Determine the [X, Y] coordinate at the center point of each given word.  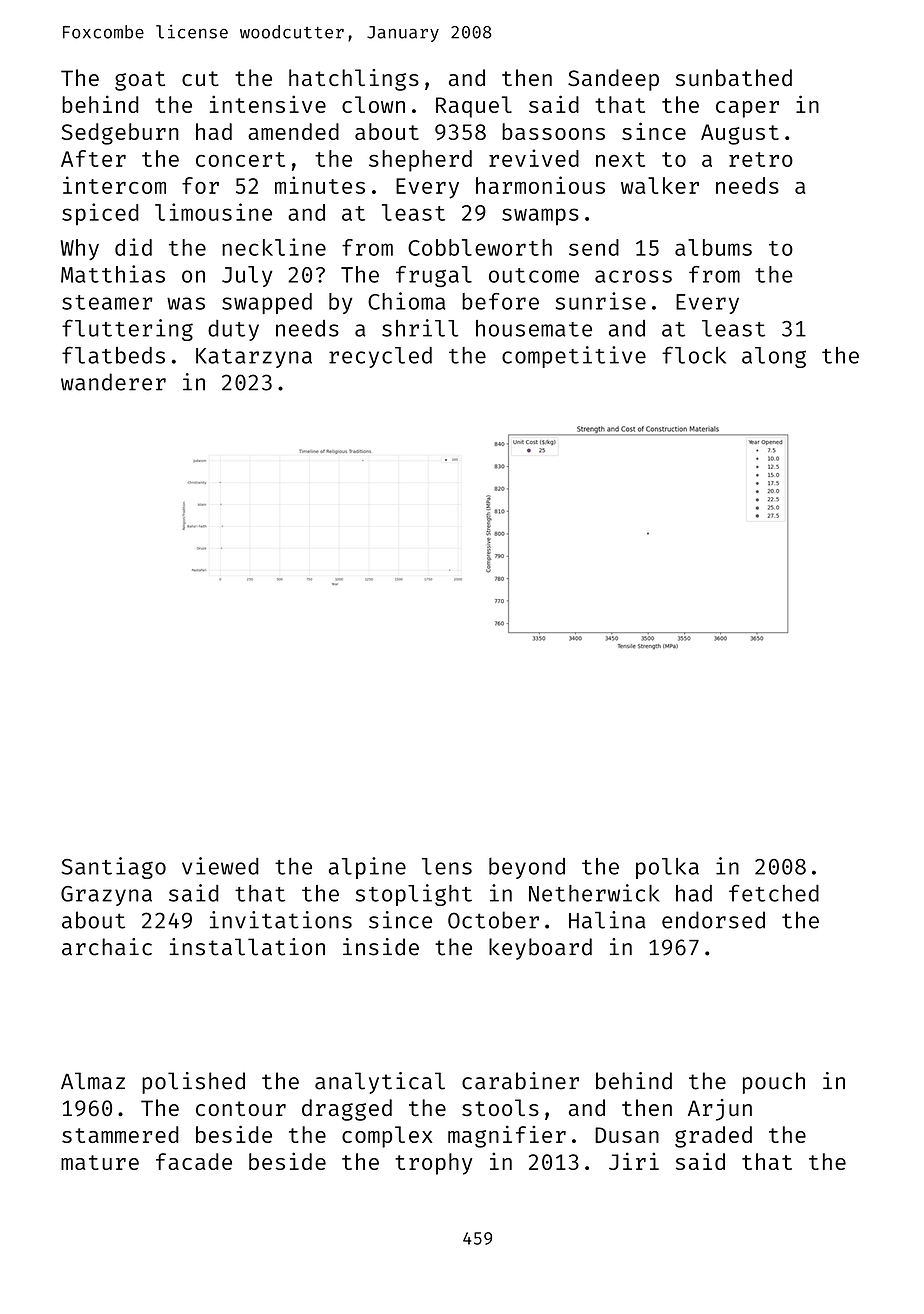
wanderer [113, 382]
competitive [574, 357]
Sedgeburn [120, 134]
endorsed [713, 920]
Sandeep [613, 80]
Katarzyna [254, 358]
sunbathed [734, 78]
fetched [774, 893]
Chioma [407, 301]
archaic [107, 947]
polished [193, 1083]
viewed [220, 866]
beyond [527, 868]
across [633, 276]
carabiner [520, 1081]
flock [694, 355]
